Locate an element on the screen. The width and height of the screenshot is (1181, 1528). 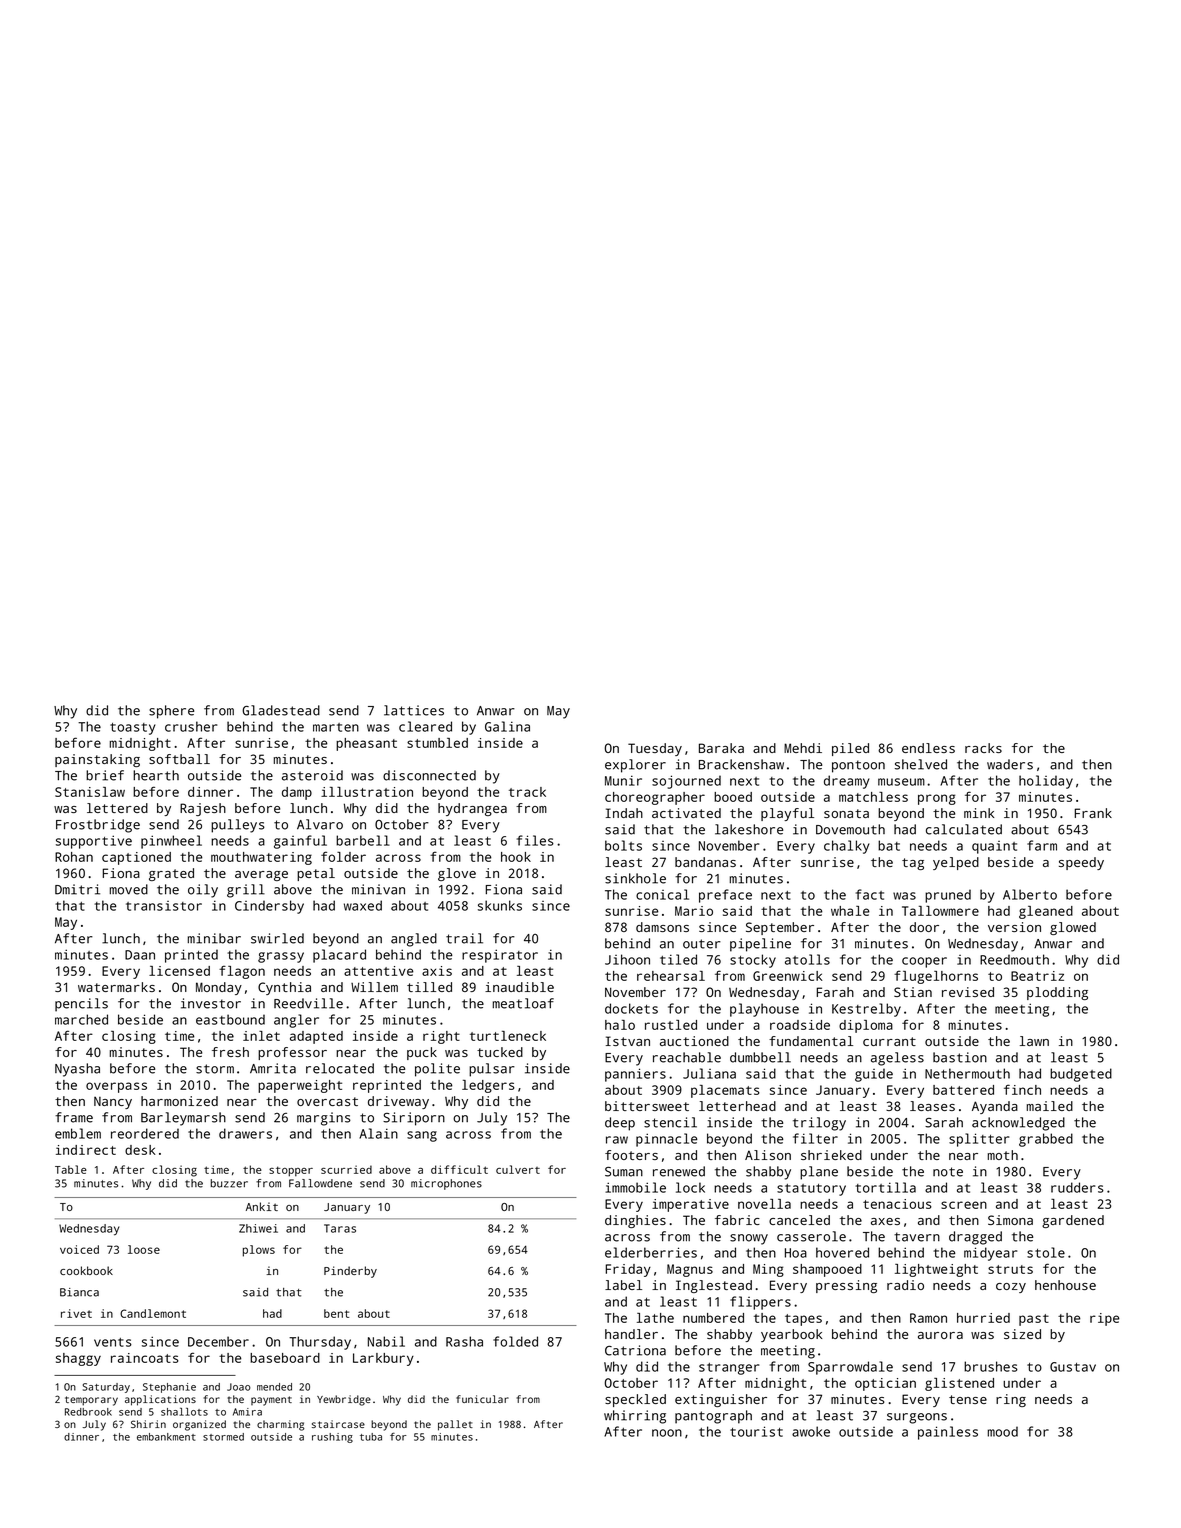
waders is located at coordinates (1010, 764).
